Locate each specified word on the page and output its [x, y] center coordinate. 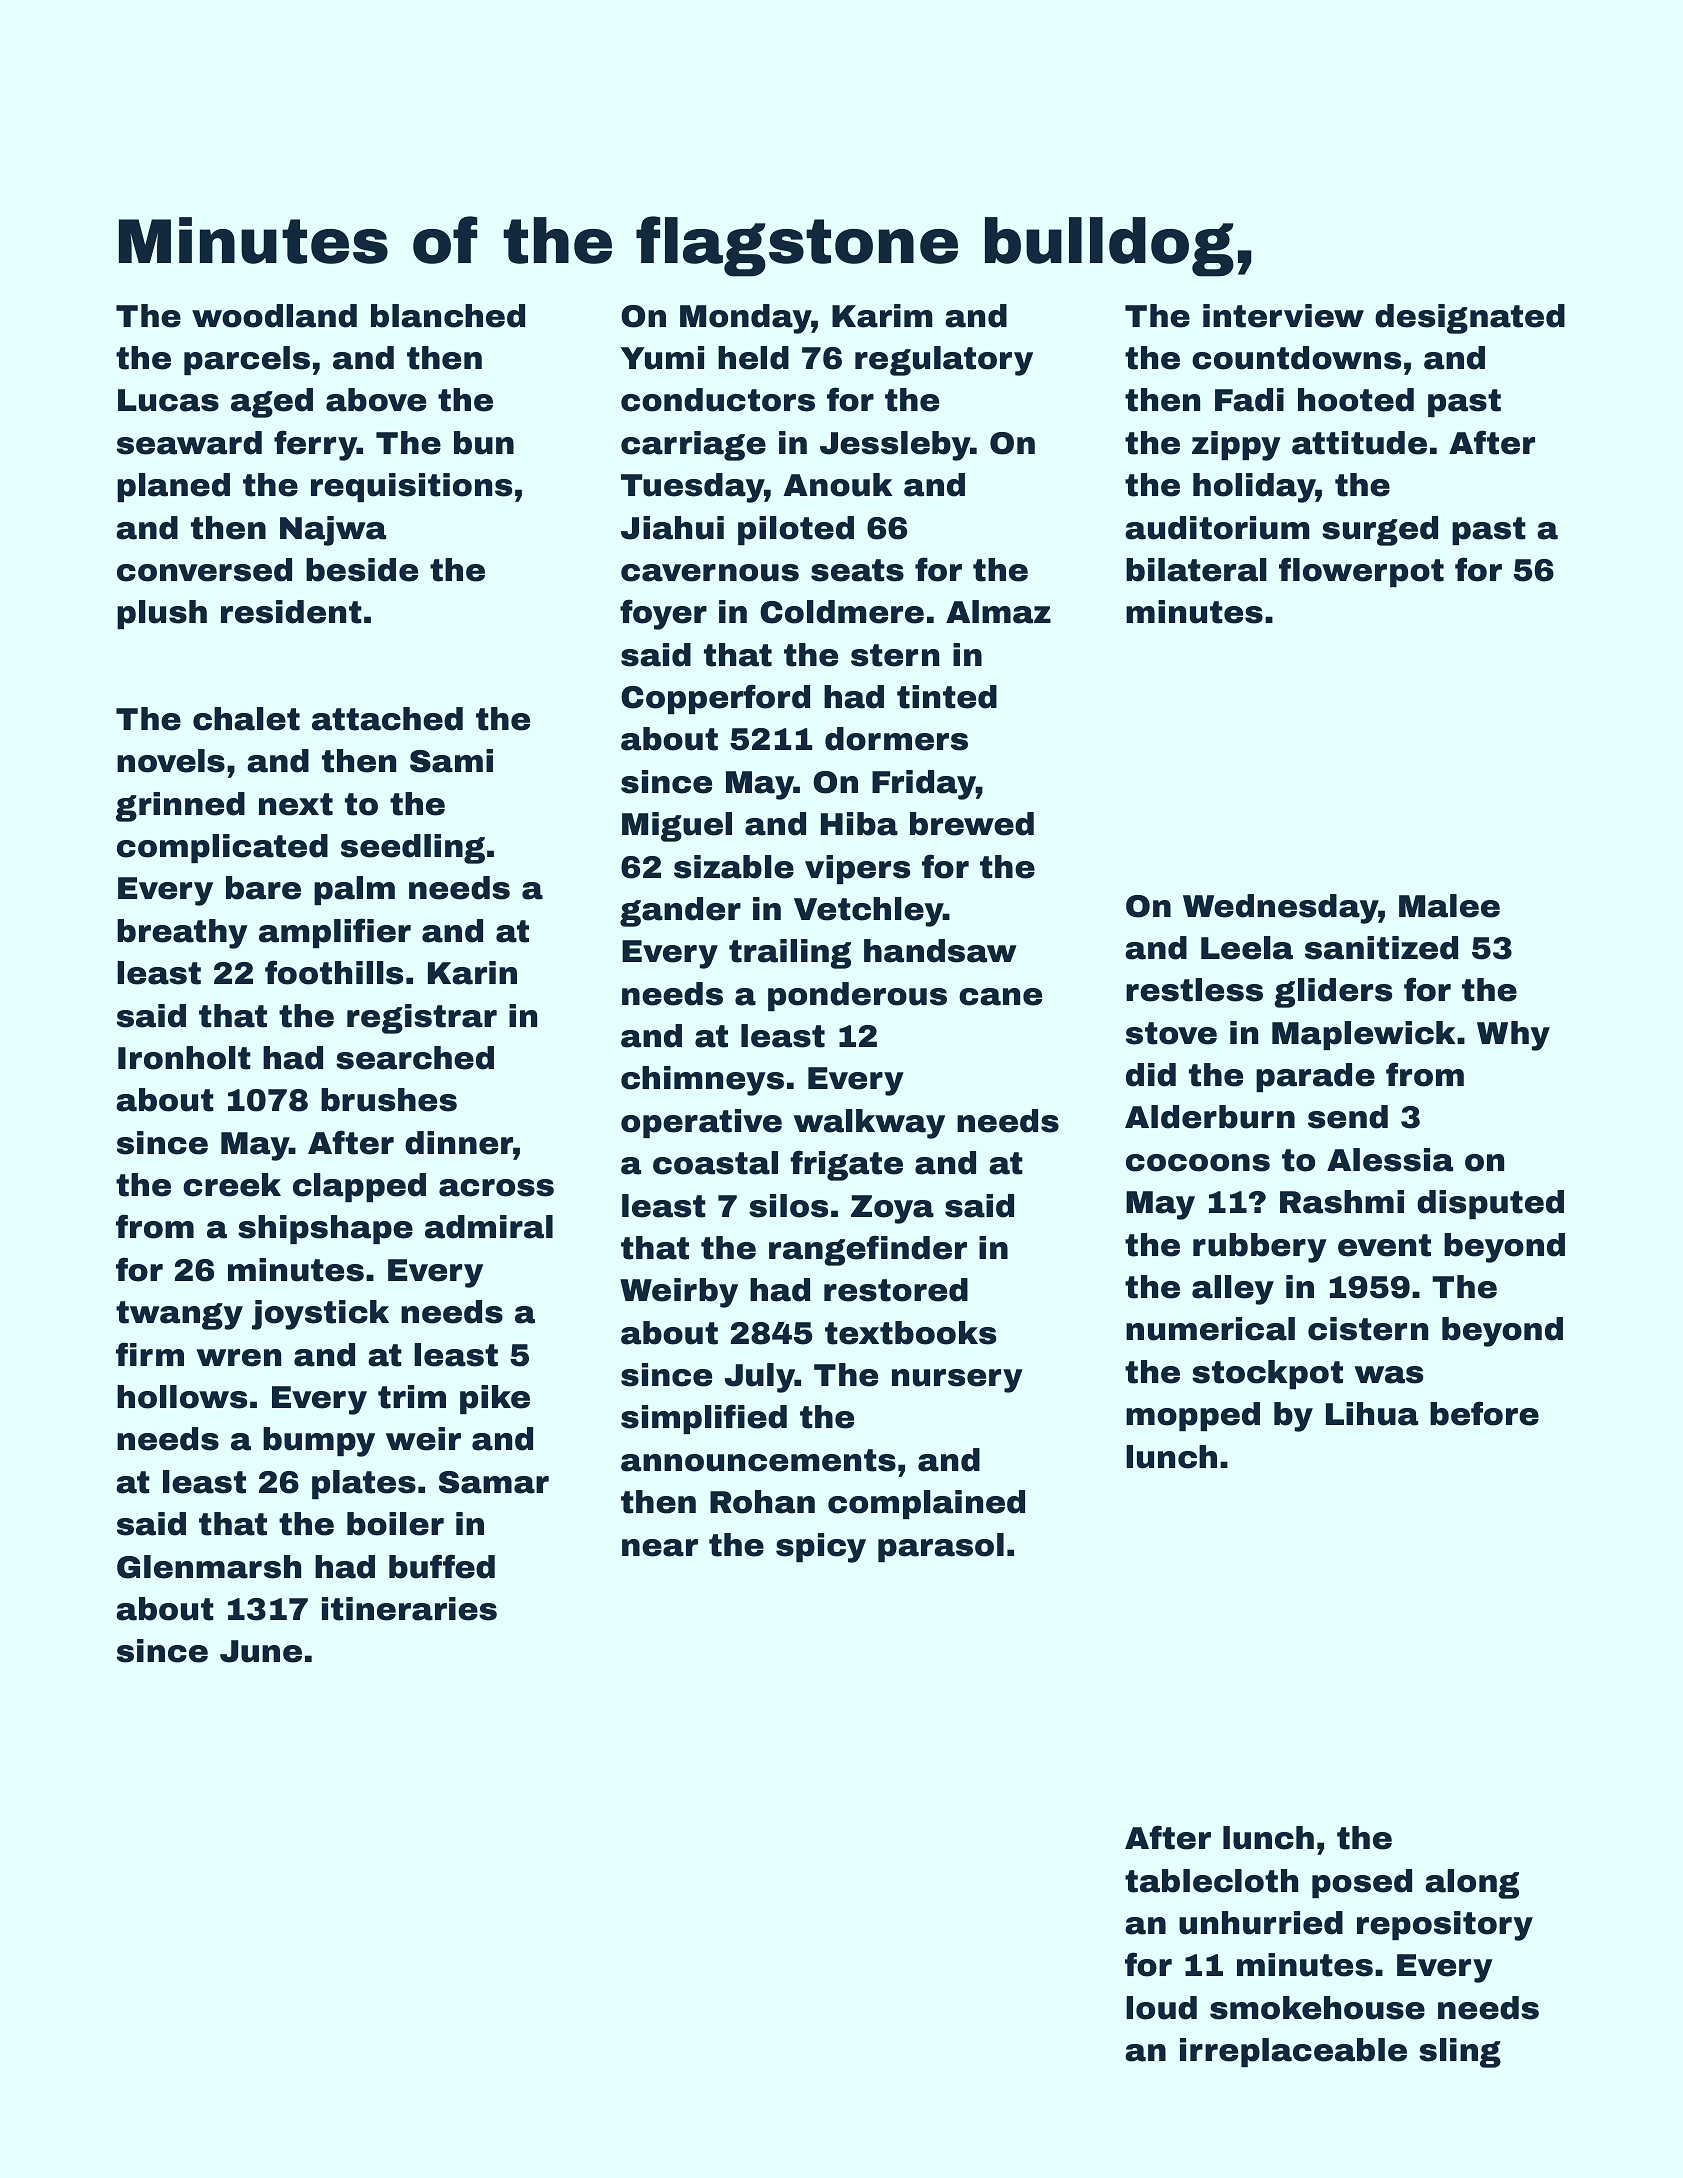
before [1484, 1413]
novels [171, 761]
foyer [663, 614]
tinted [947, 697]
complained [926, 1504]
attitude [1359, 443]
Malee [1449, 906]
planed [173, 487]
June [261, 1651]
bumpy [319, 1442]
